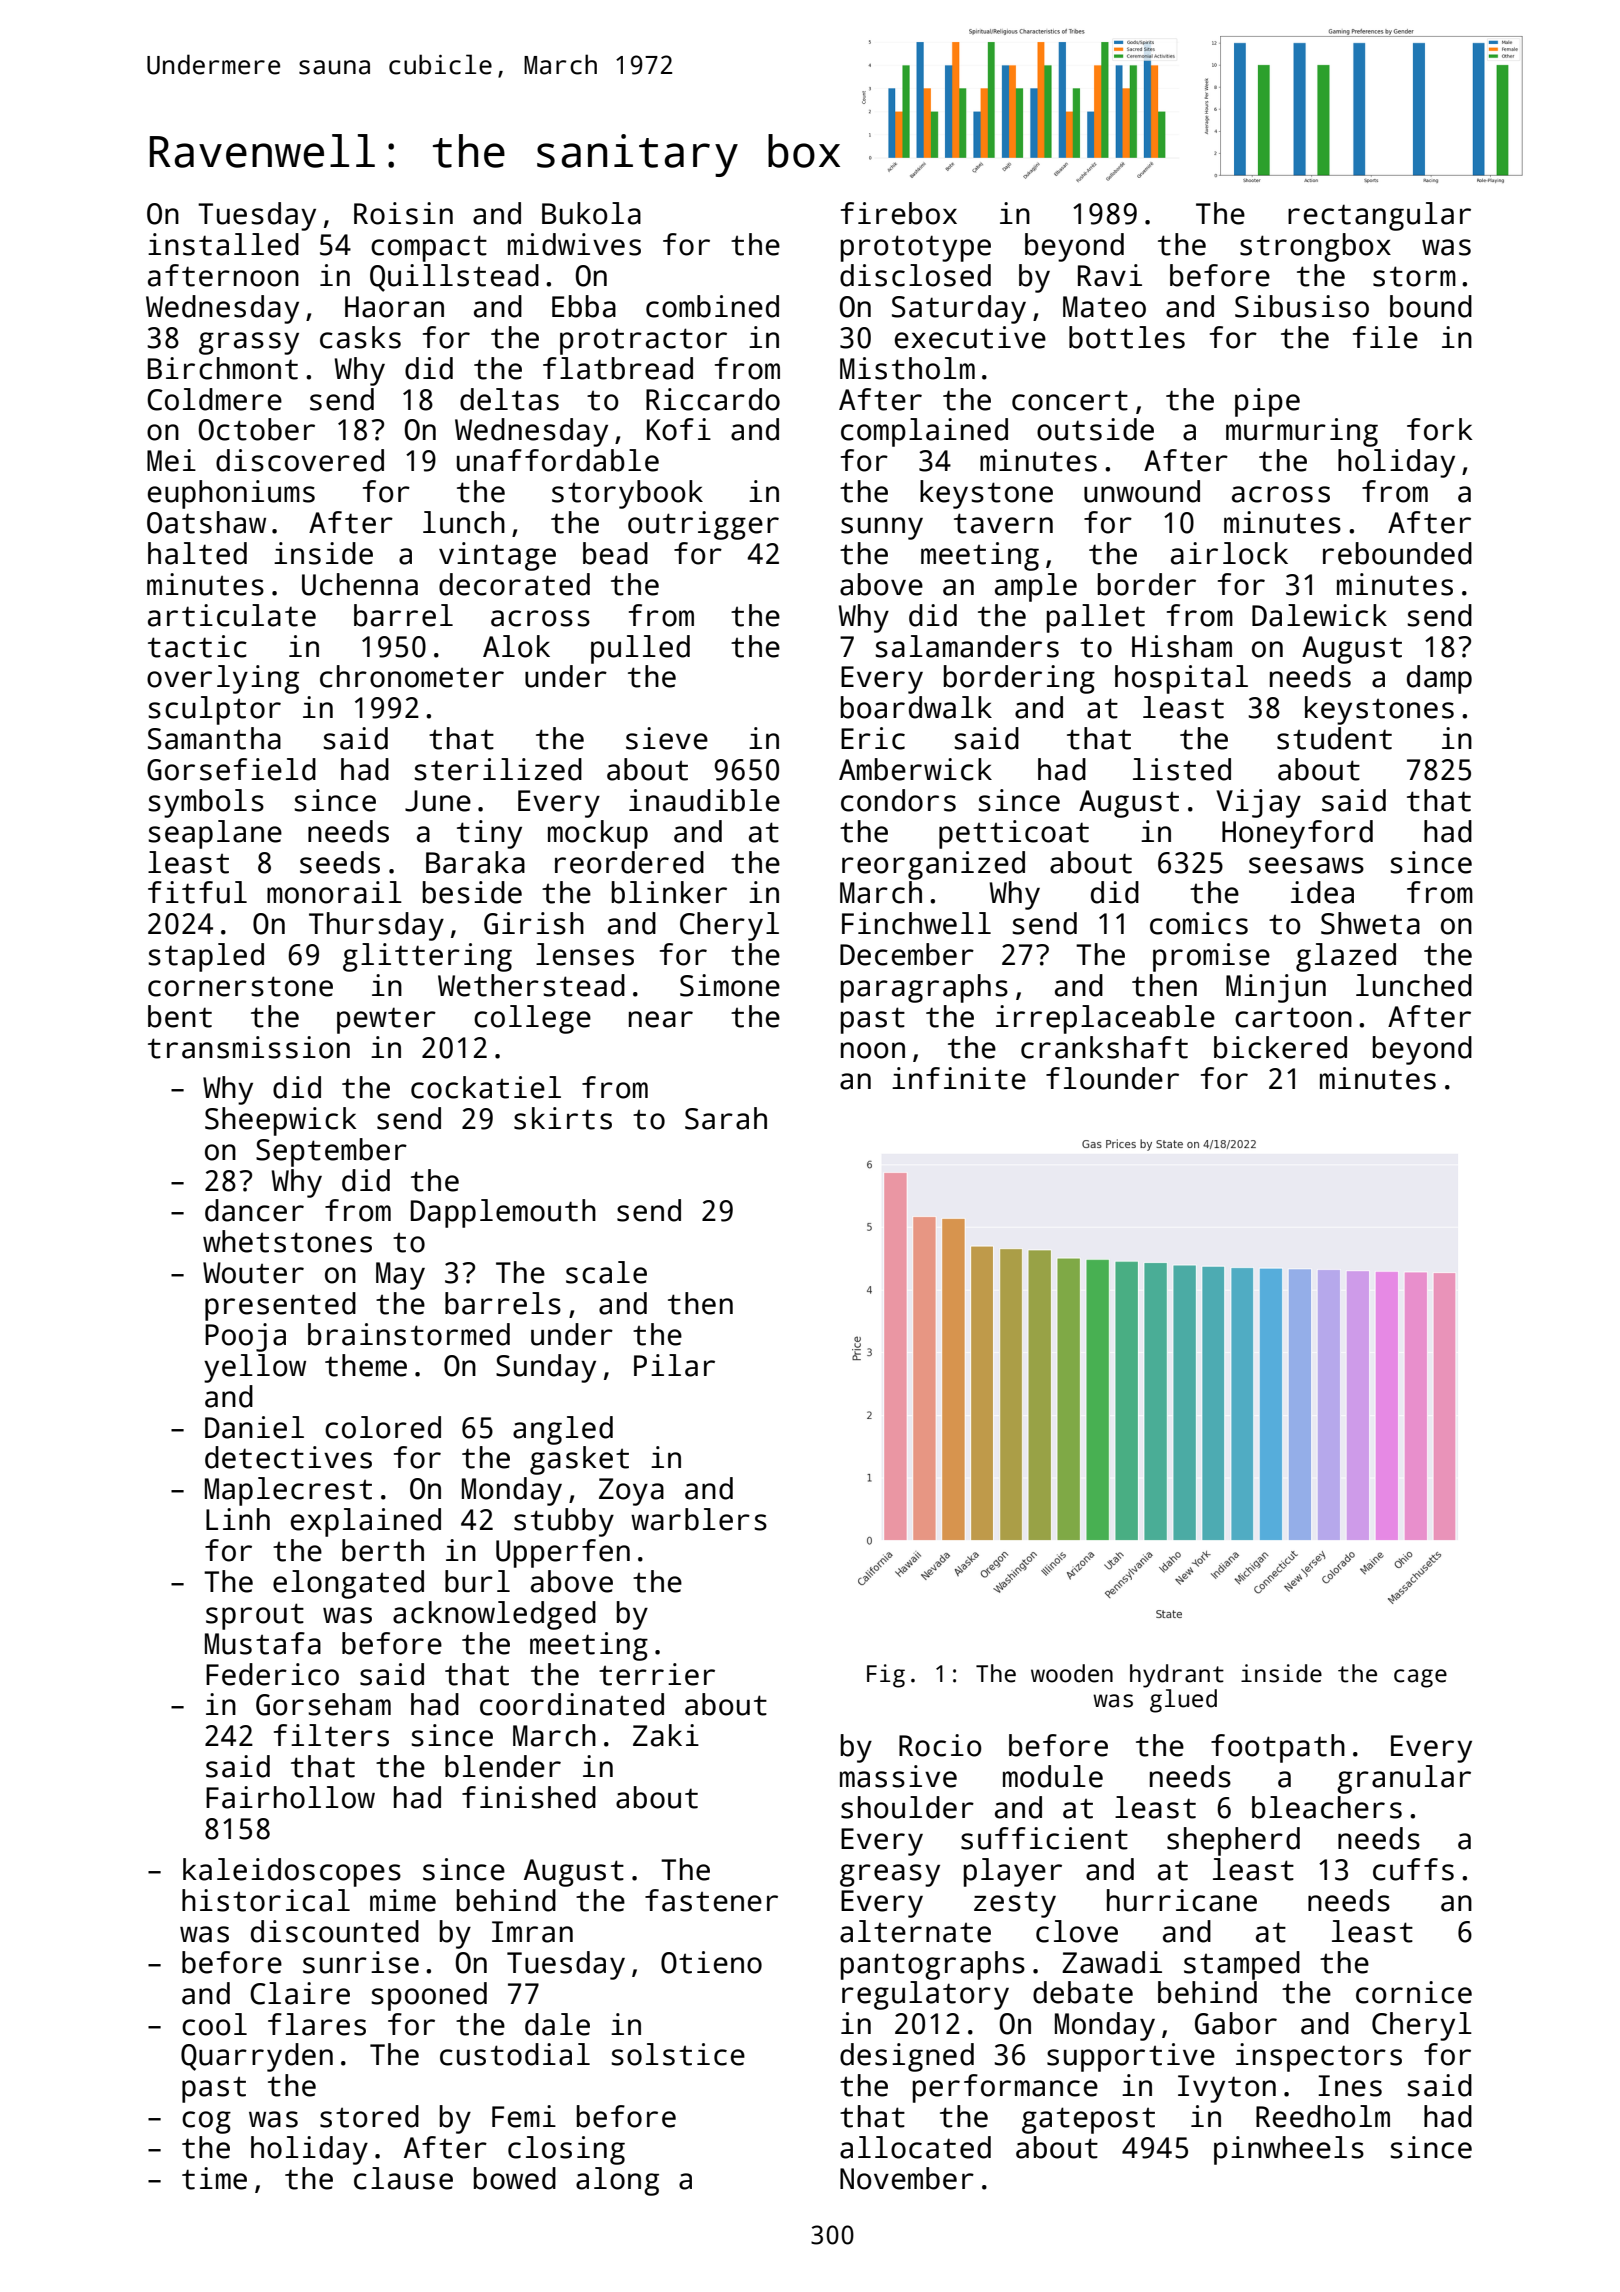  I want to click on Linh, so click(238, 1519).
